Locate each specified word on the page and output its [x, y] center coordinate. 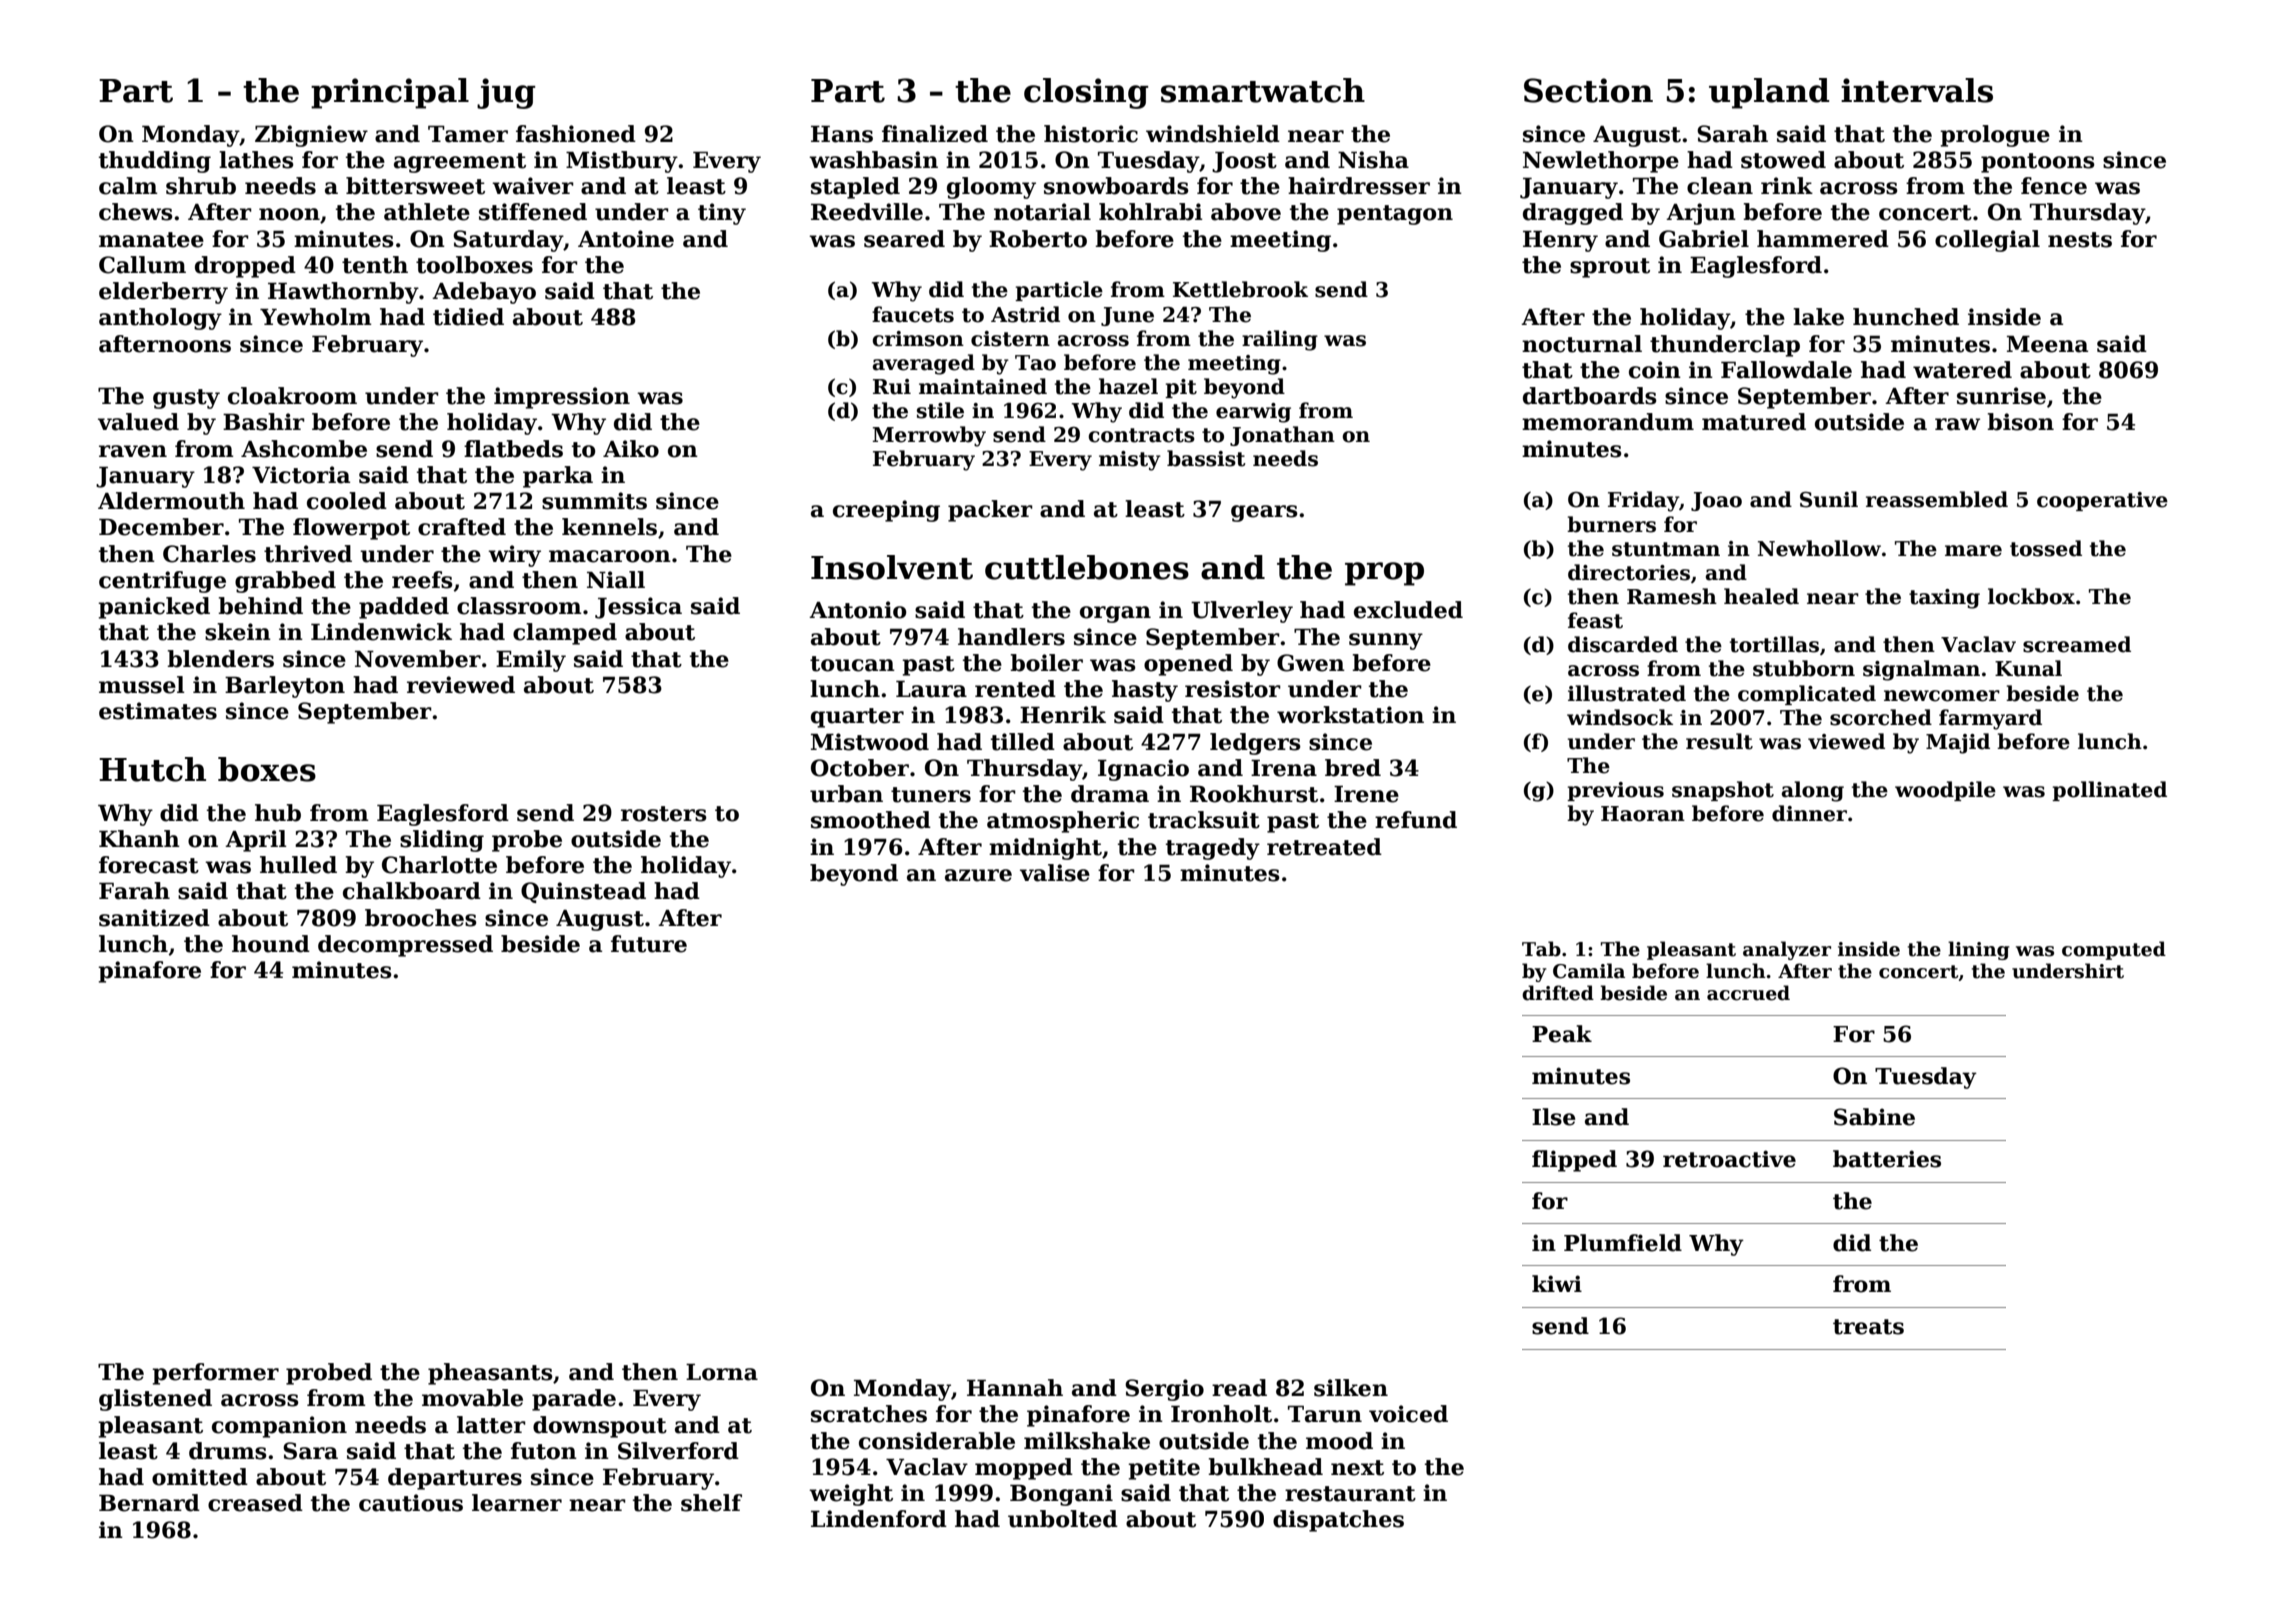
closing [1086, 93]
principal [390, 93]
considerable [937, 1441]
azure [978, 875]
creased [255, 1503]
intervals [1917, 90]
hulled [298, 865]
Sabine [1874, 1117]
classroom [519, 606]
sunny [1386, 641]
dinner [1809, 813]
